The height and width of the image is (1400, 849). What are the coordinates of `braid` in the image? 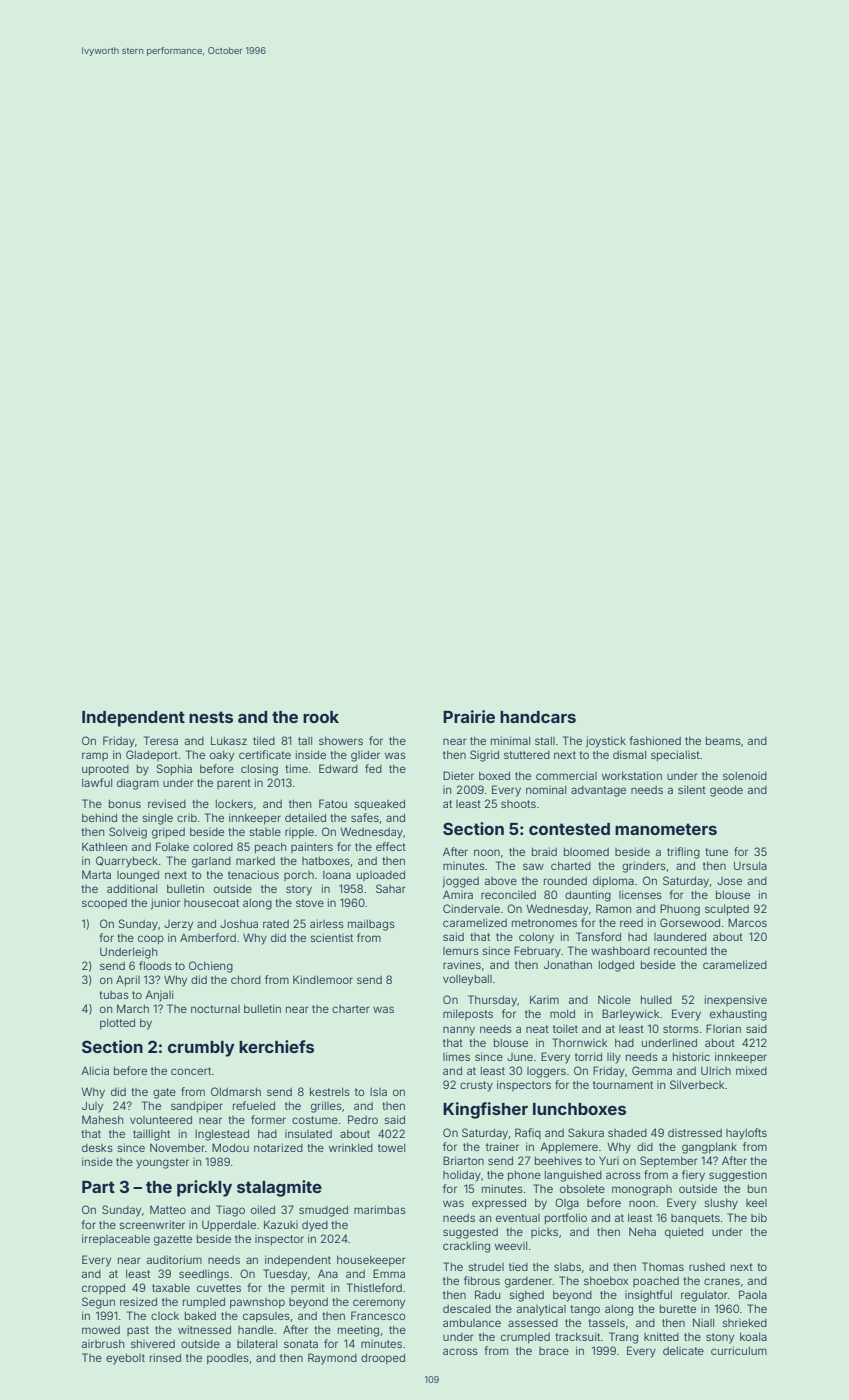 It's located at (544, 851).
